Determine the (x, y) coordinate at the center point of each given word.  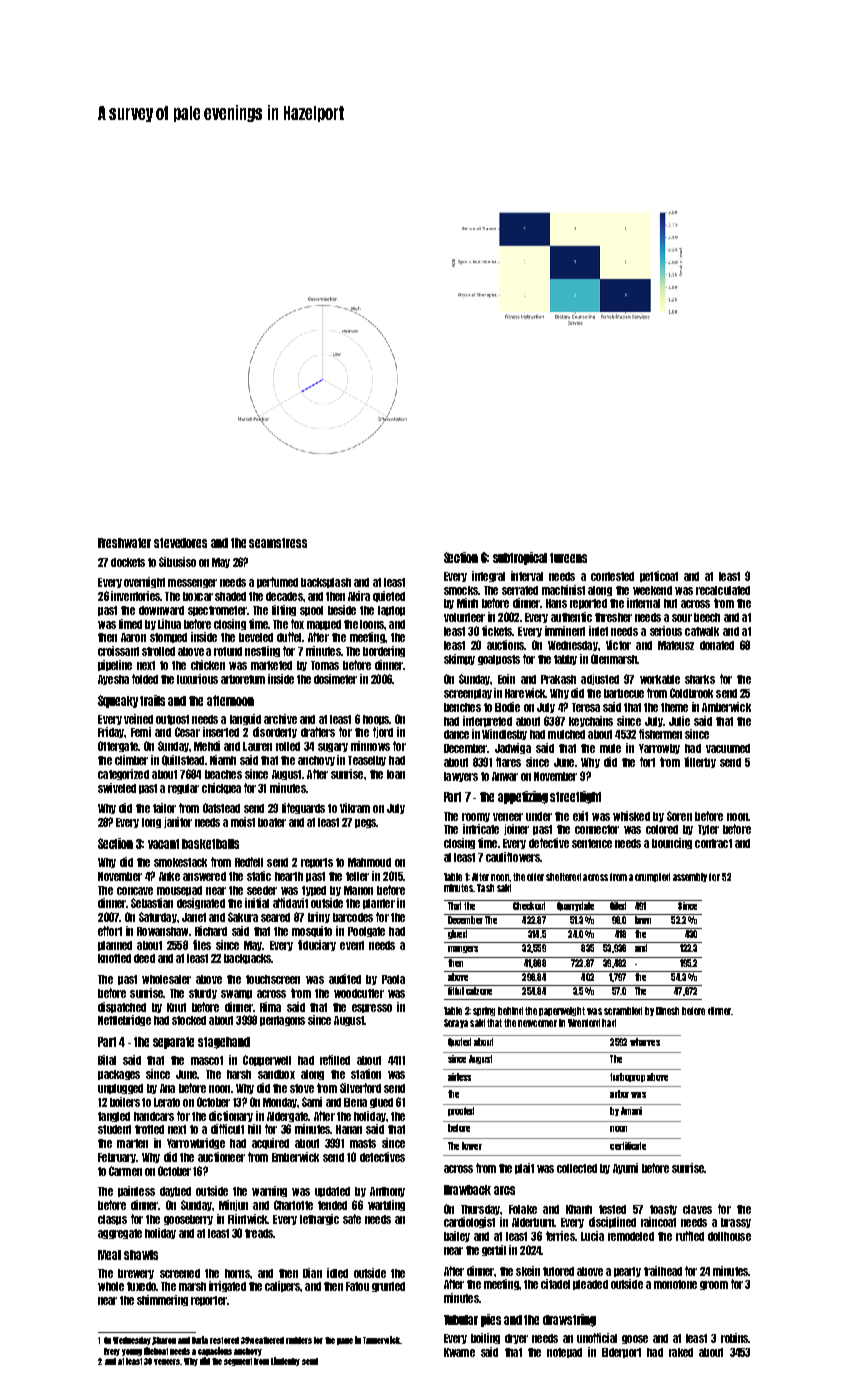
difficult (227, 1129)
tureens (568, 558)
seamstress (278, 543)
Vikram (355, 808)
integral (488, 576)
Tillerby (700, 762)
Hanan (349, 1129)
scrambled (623, 1011)
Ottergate (118, 746)
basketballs (210, 844)
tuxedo (141, 1286)
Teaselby (367, 761)
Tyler (708, 830)
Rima (270, 1007)
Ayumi (625, 1168)
